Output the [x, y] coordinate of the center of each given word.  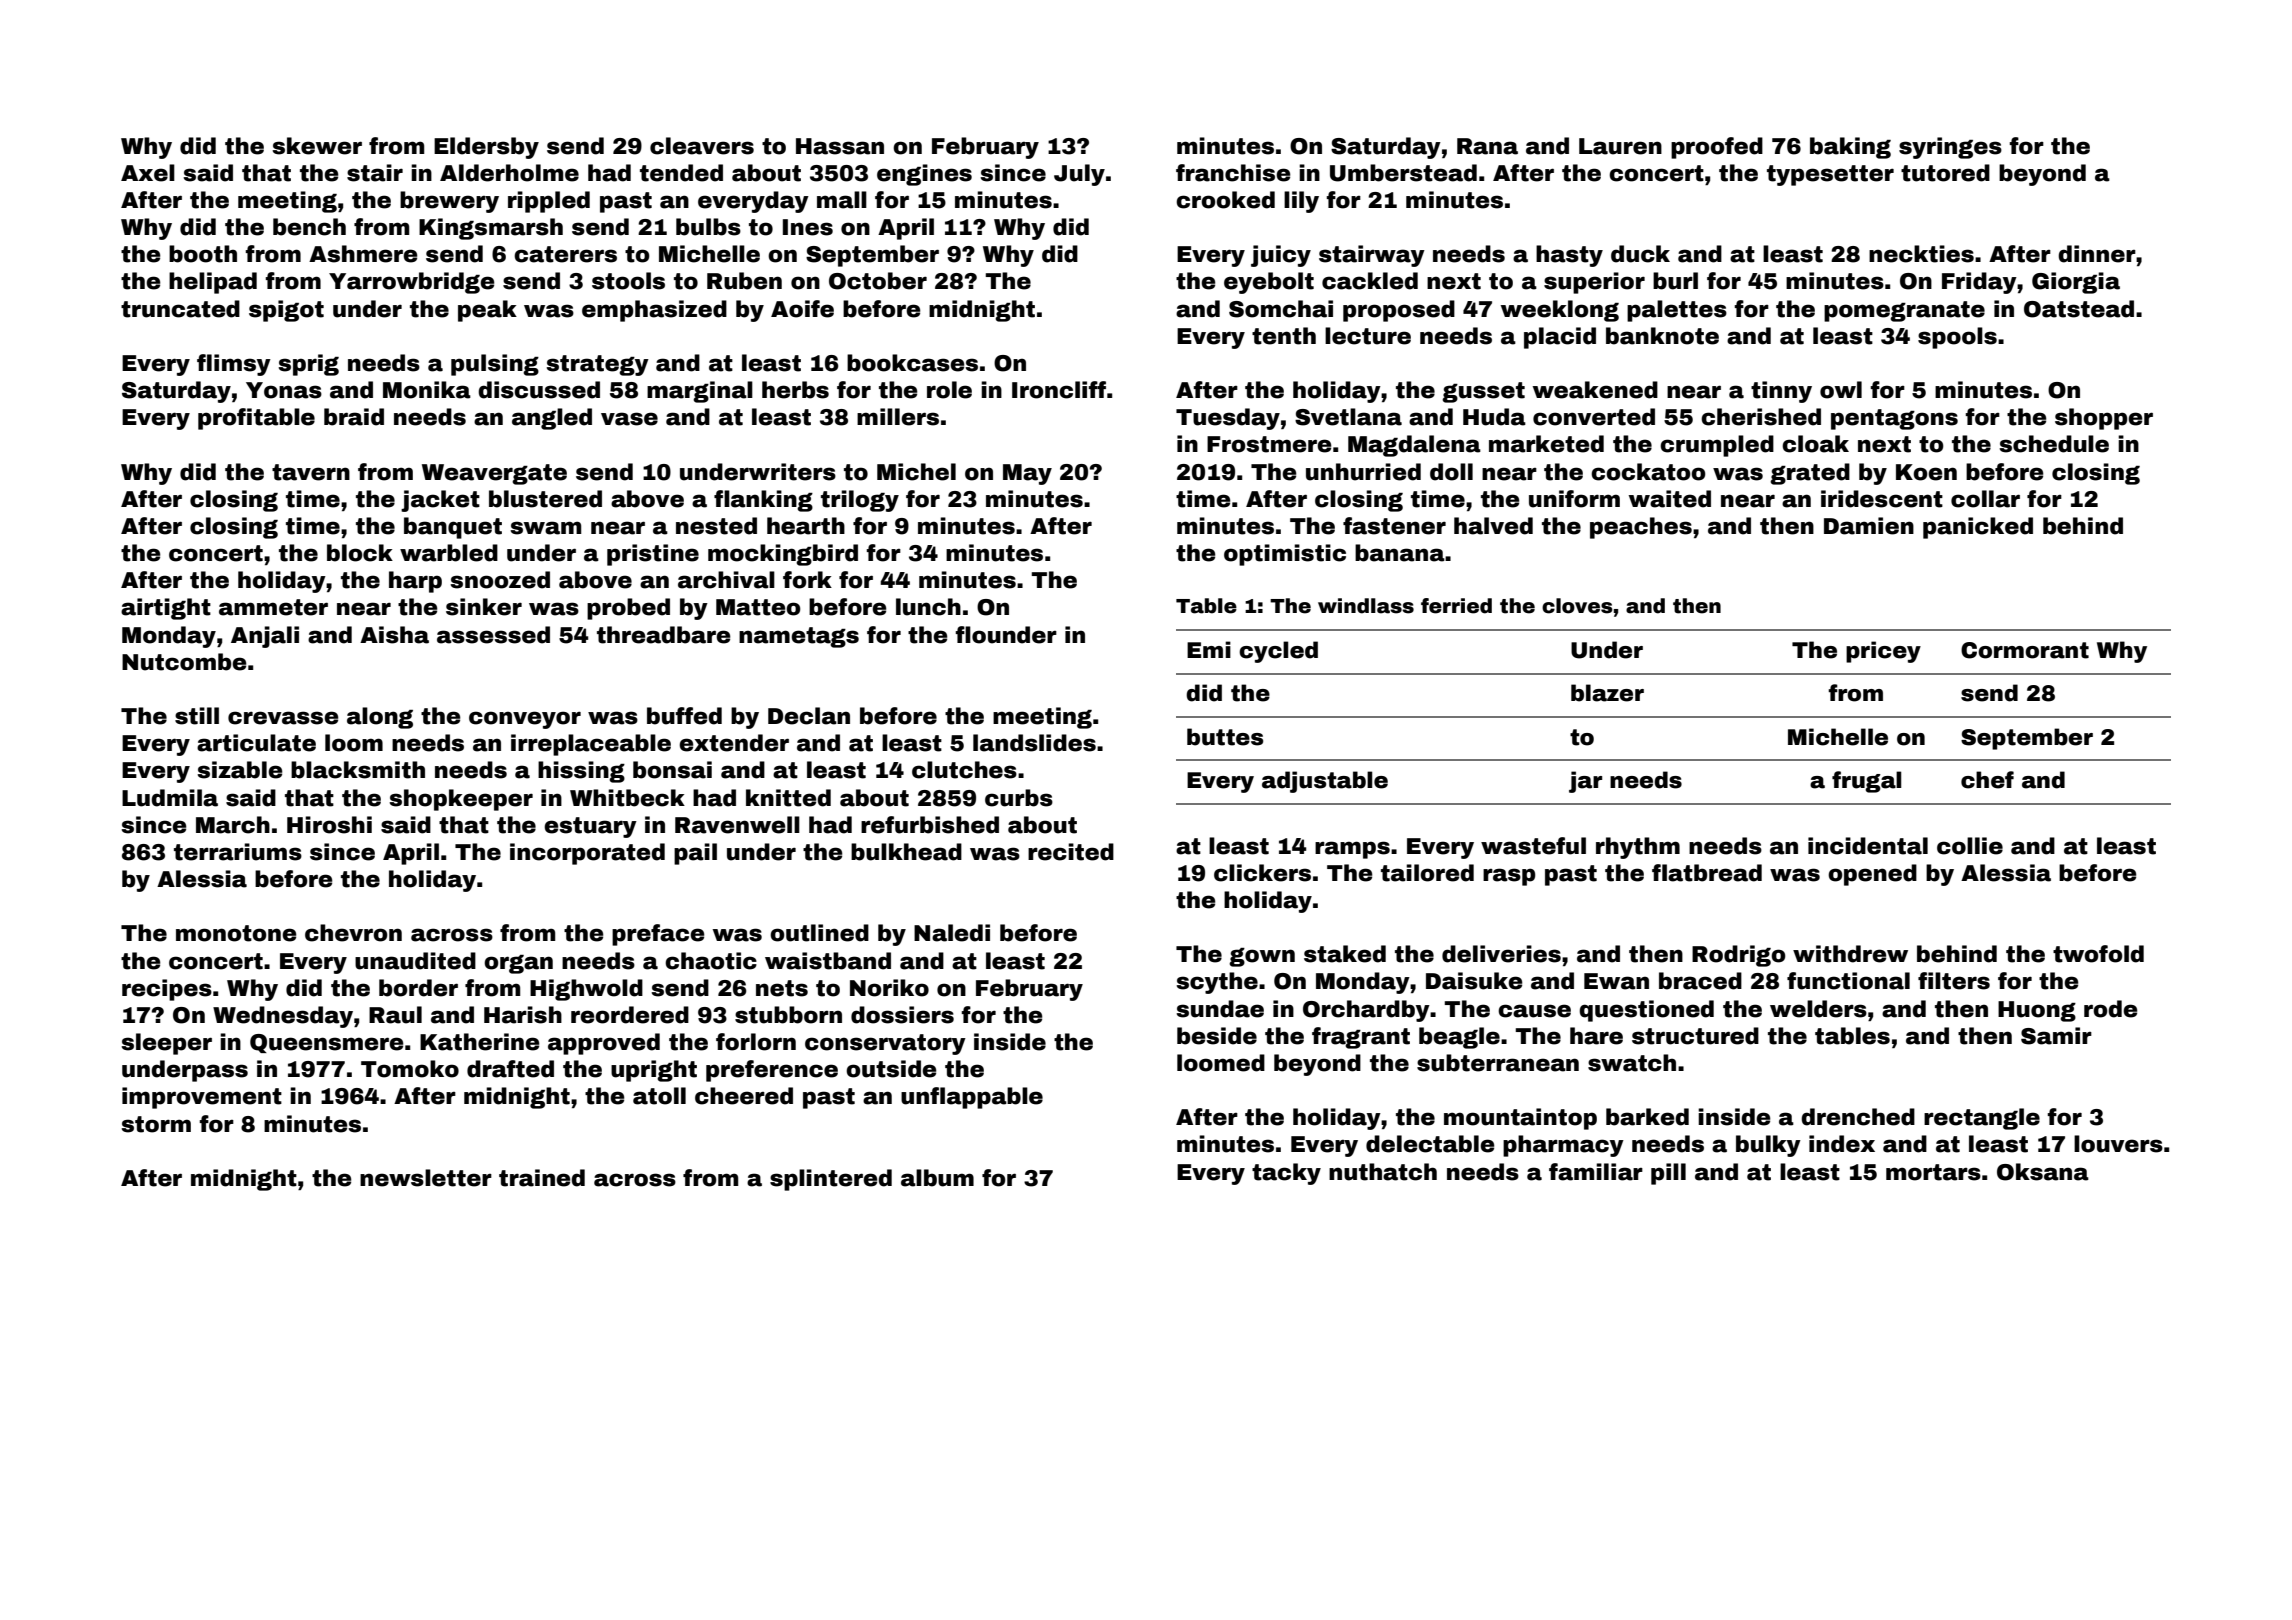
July [1079, 175]
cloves [1577, 606]
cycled [1278, 652]
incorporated [587, 854]
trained [542, 1178]
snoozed [500, 580]
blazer [1607, 693]
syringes [1950, 148]
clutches [964, 770]
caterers [565, 254]
